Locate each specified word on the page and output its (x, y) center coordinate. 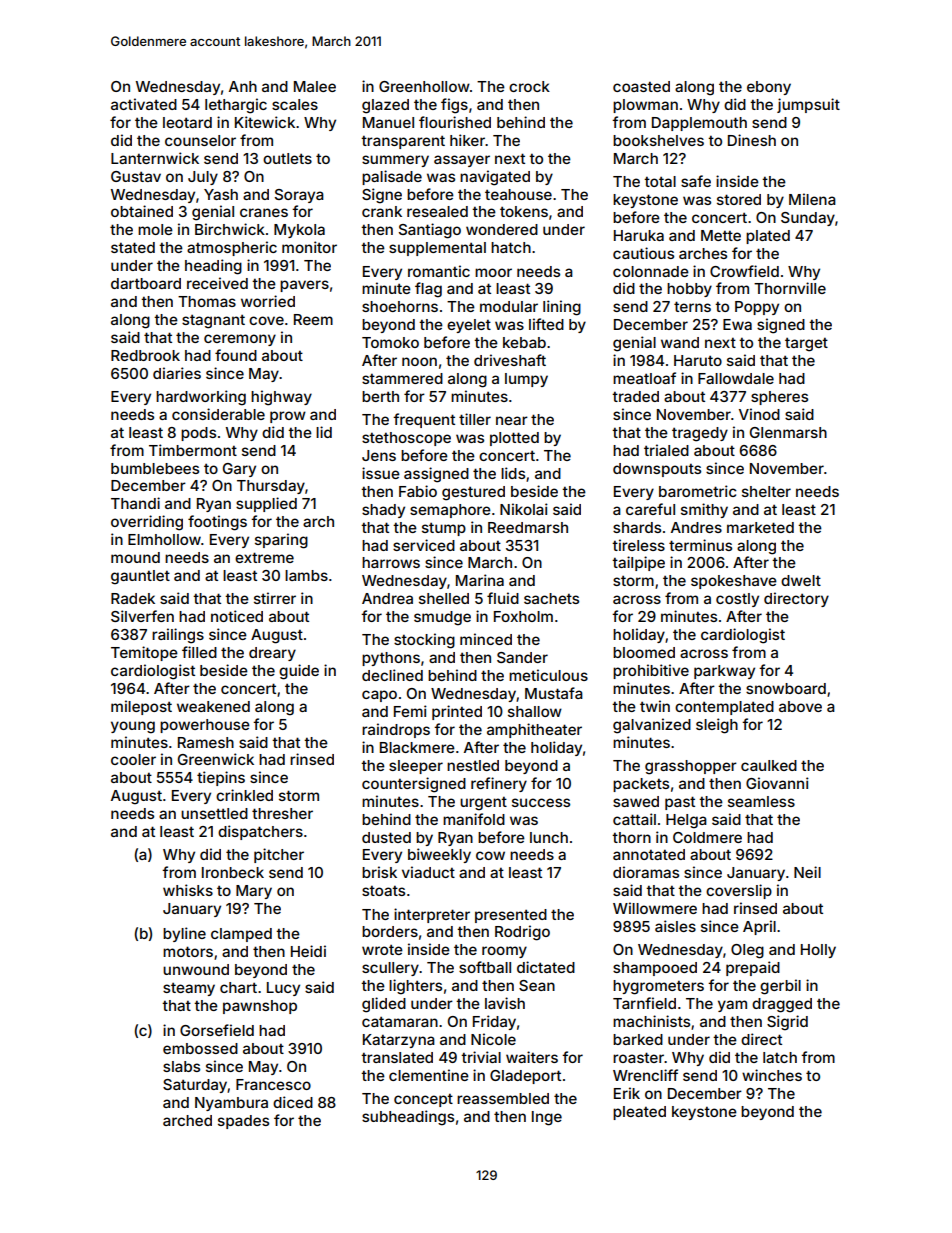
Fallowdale (736, 378)
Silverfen (142, 616)
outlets (287, 158)
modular (509, 306)
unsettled (214, 813)
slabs (181, 1066)
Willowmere (655, 908)
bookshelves (658, 140)
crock (529, 86)
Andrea (387, 598)
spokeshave (734, 582)
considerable (218, 414)
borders (390, 931)
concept (423, 1100)
